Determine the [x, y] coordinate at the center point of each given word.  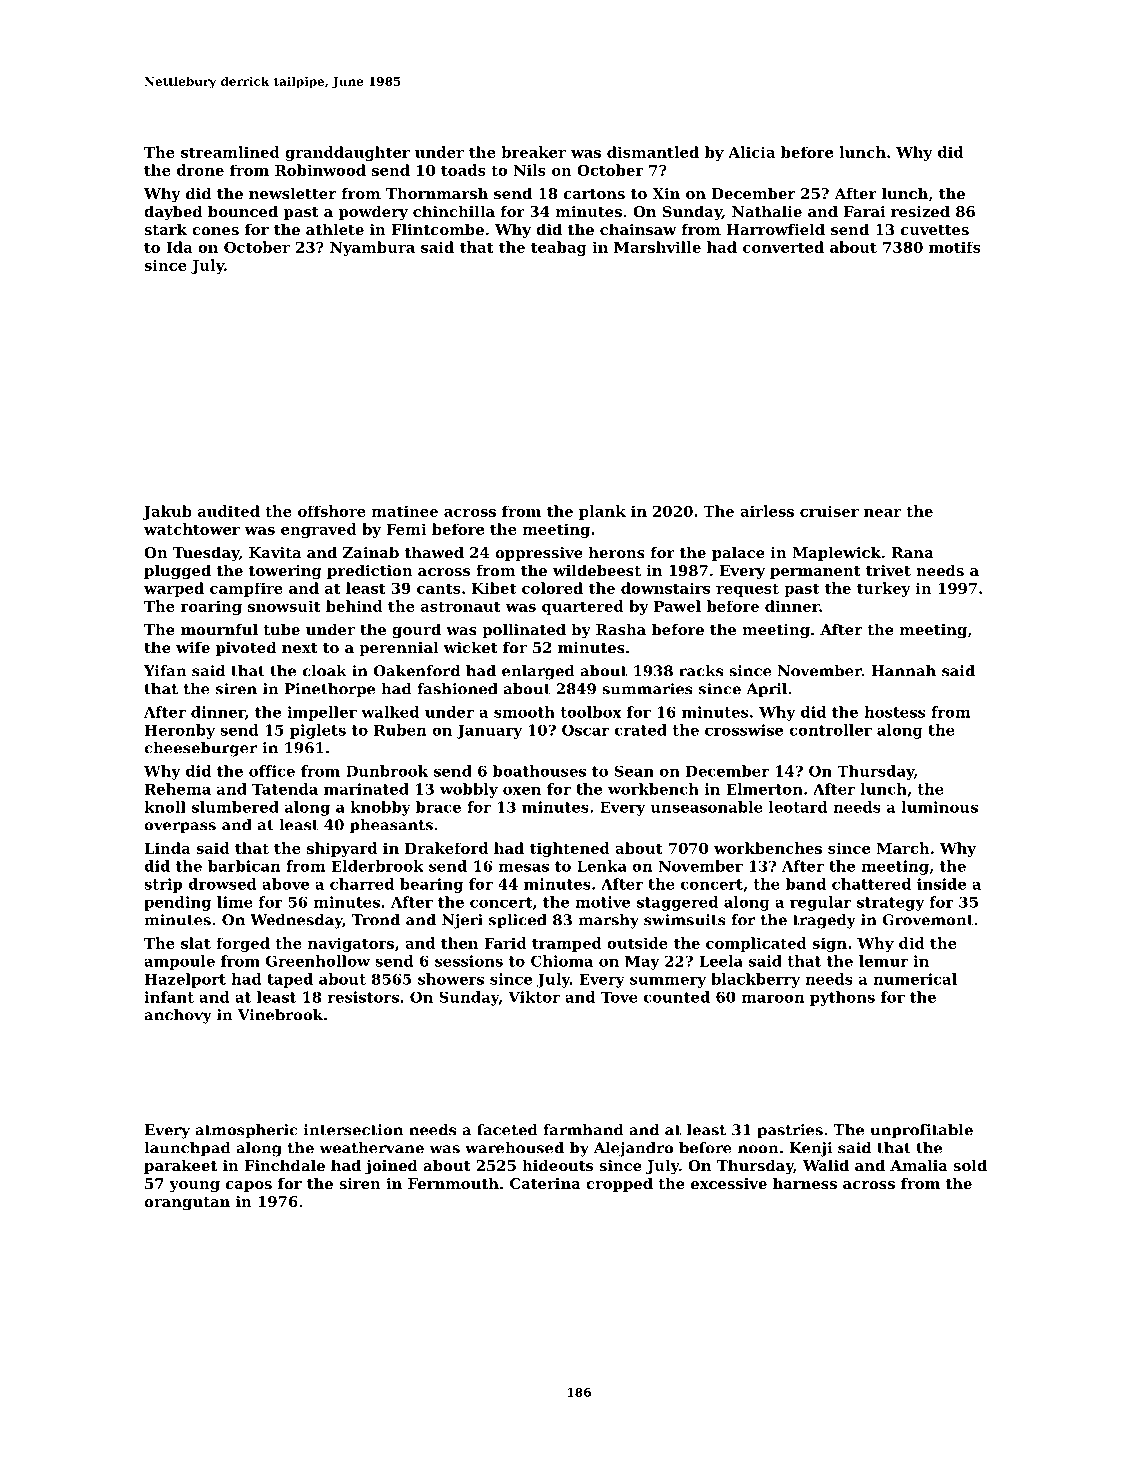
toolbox [590, 712]
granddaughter [347, 153]
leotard [798, 807]
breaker [533, 152]
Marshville [657, 247]
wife [193, 647]
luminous [939, 807]
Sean [634, 771]
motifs [955, 247]
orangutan [187, 1204]
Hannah [903, 671]
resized [920, 211]
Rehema [178, 789]
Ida [179, 247]
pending [177, 903]
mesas [524, 867]
